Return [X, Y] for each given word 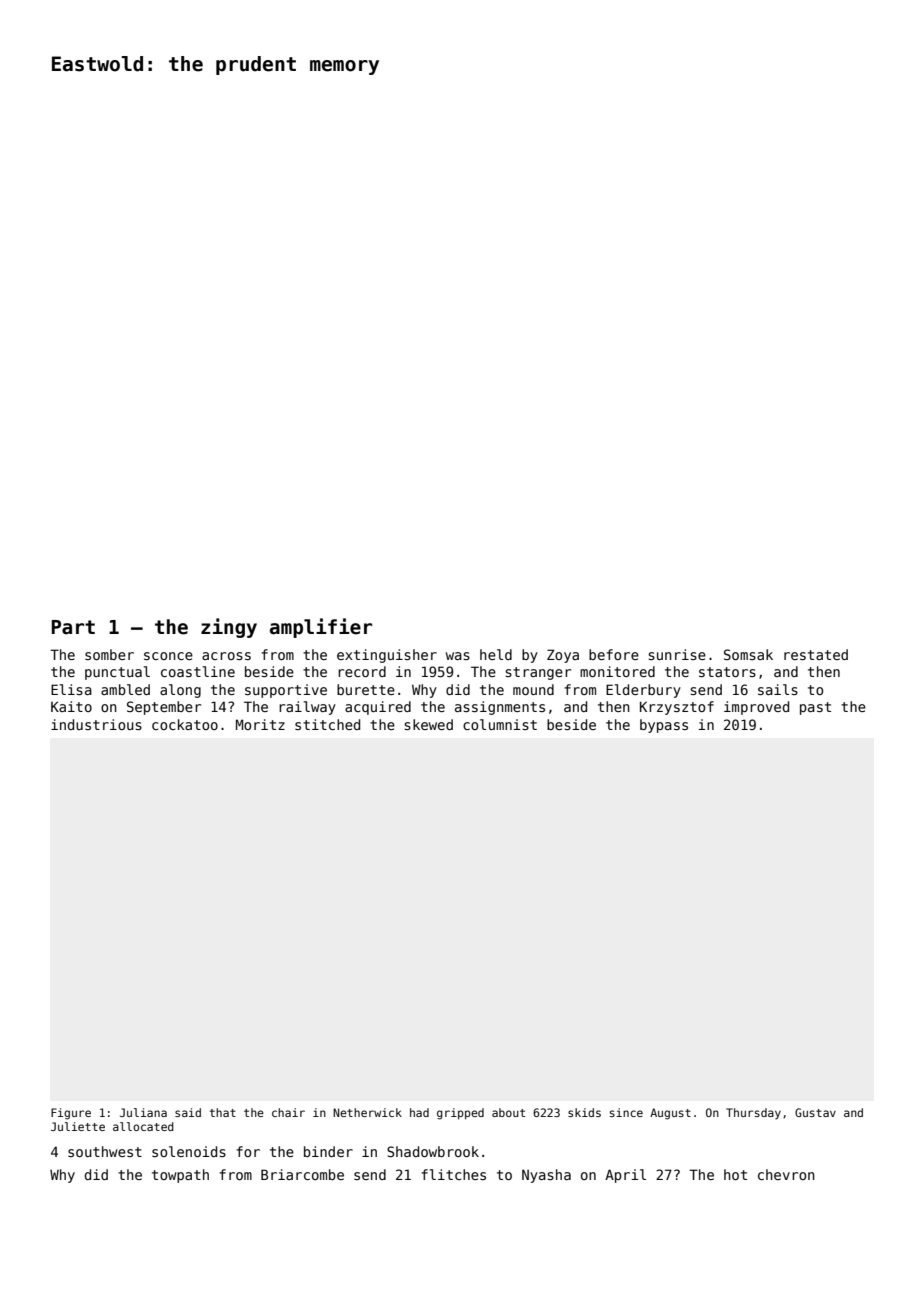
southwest [105, 1151]
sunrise [677, 654]
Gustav [815, 1112]
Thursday [753, 1114]
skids [584, 1112]
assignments [500, 708]
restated [816, 654]
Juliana [143, 1112]
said [188, 1112]
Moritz [260, 724]
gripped [460, 1114]
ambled [125, 689]
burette [366, 689]
